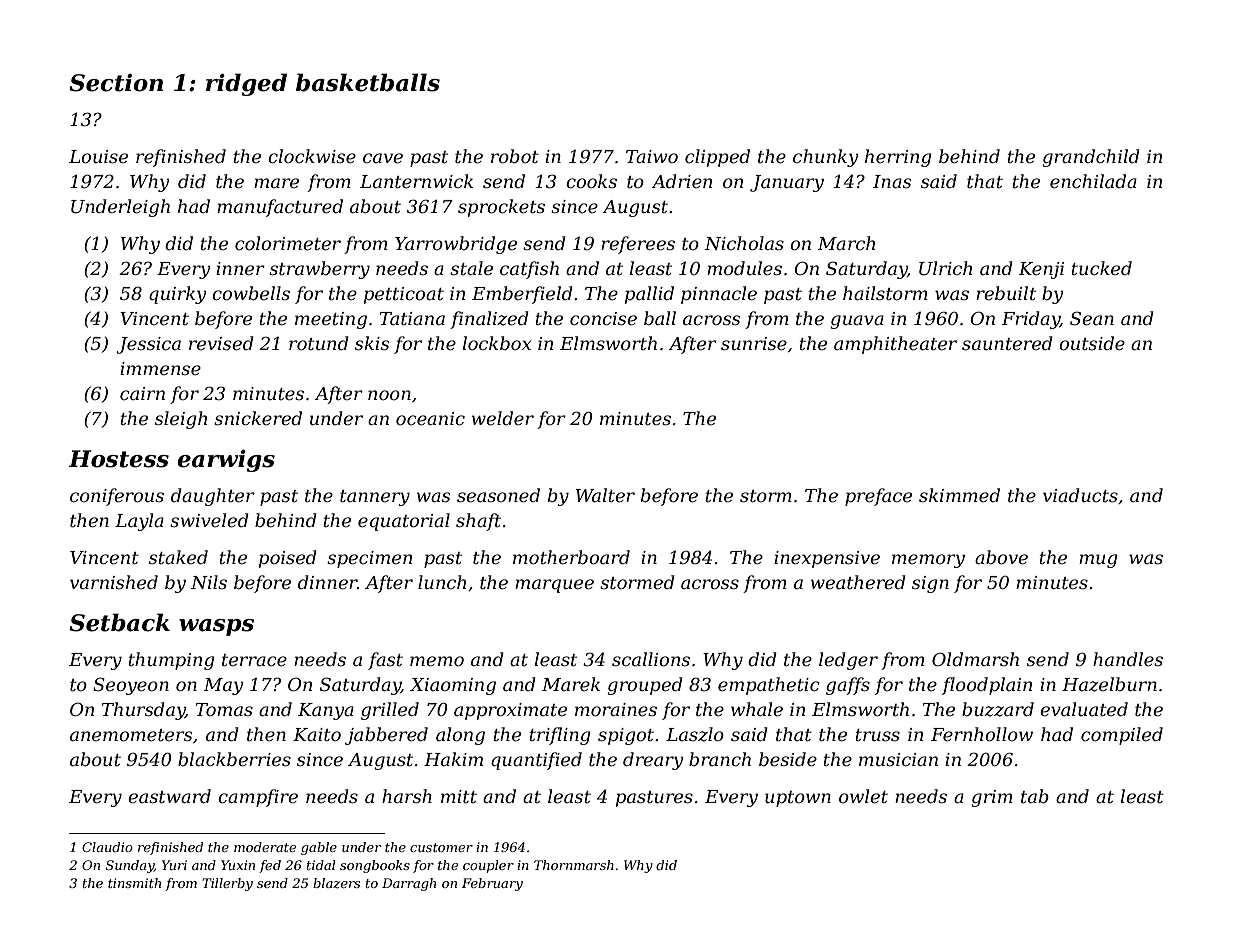  I want to click on grandchild, so click(1091, 158).
